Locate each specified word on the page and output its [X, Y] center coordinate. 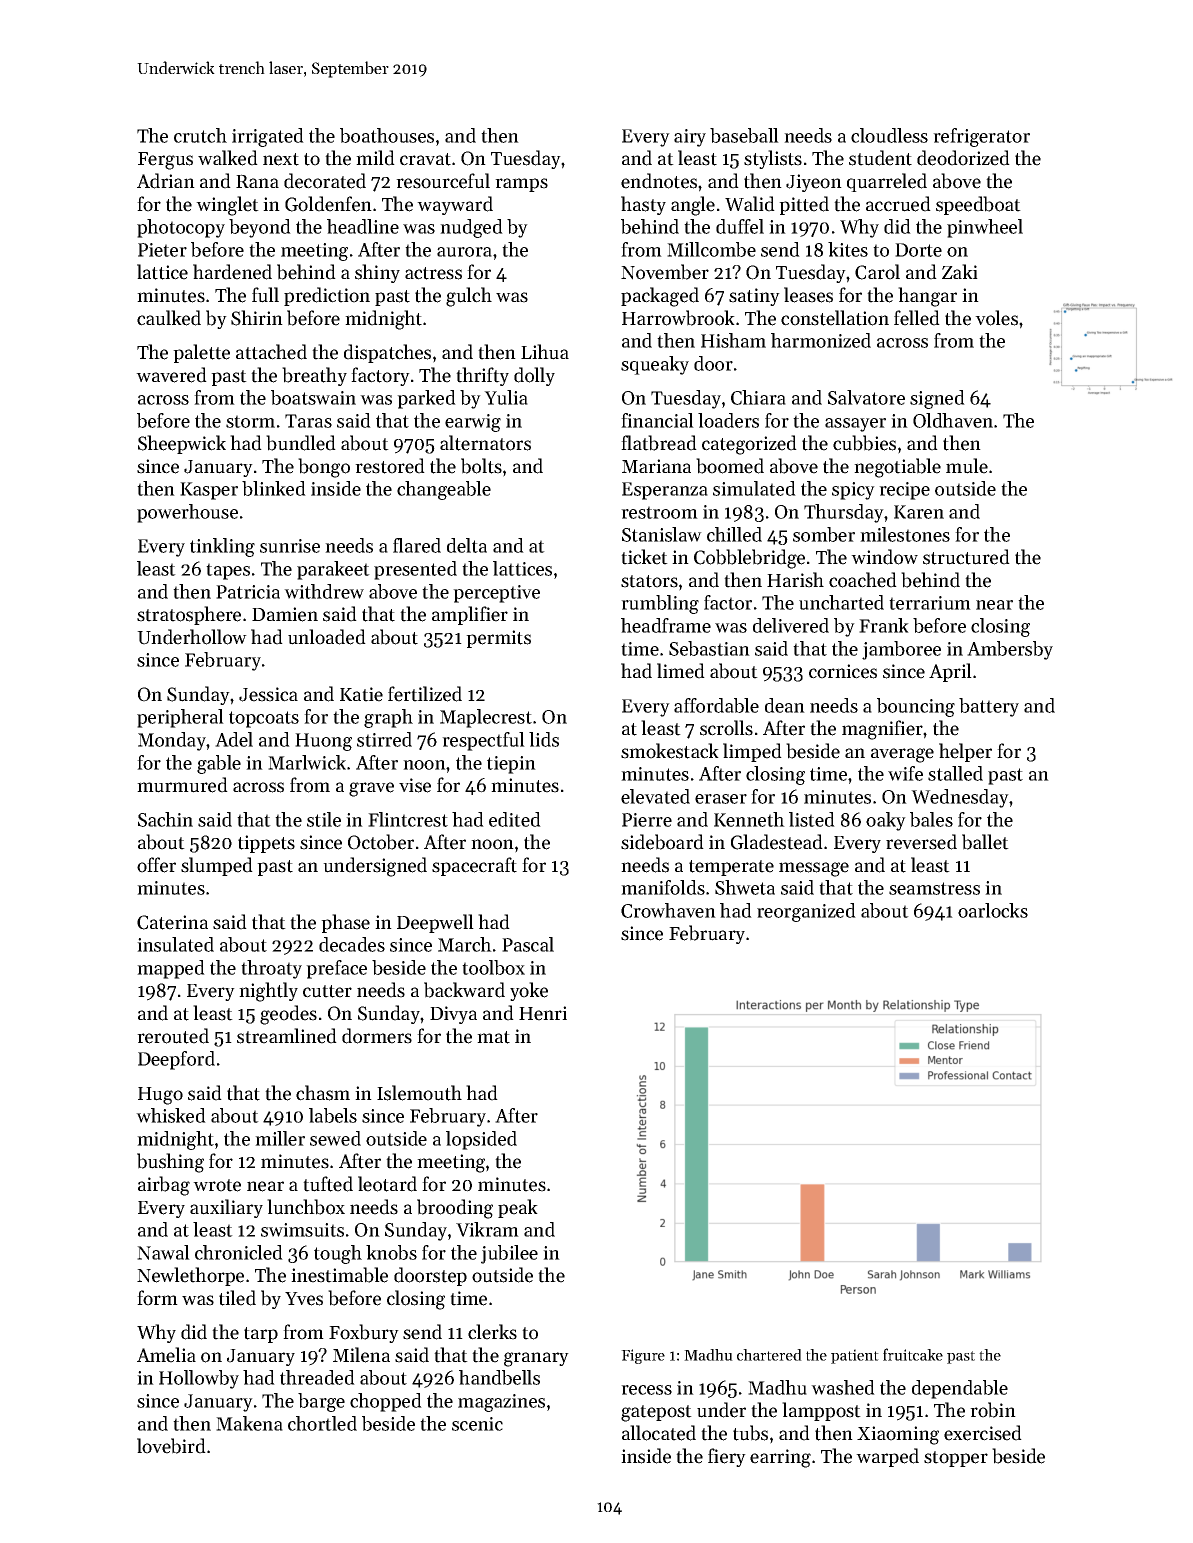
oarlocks [993, 910]
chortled [322, 1423]
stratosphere [189, 615]
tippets [266, 844]
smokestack [670, 751]
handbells [499, 1377]
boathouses [387, 135]
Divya [453, 1015]
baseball [744, 135]
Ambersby [1010, 650]
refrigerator [981, 137]
